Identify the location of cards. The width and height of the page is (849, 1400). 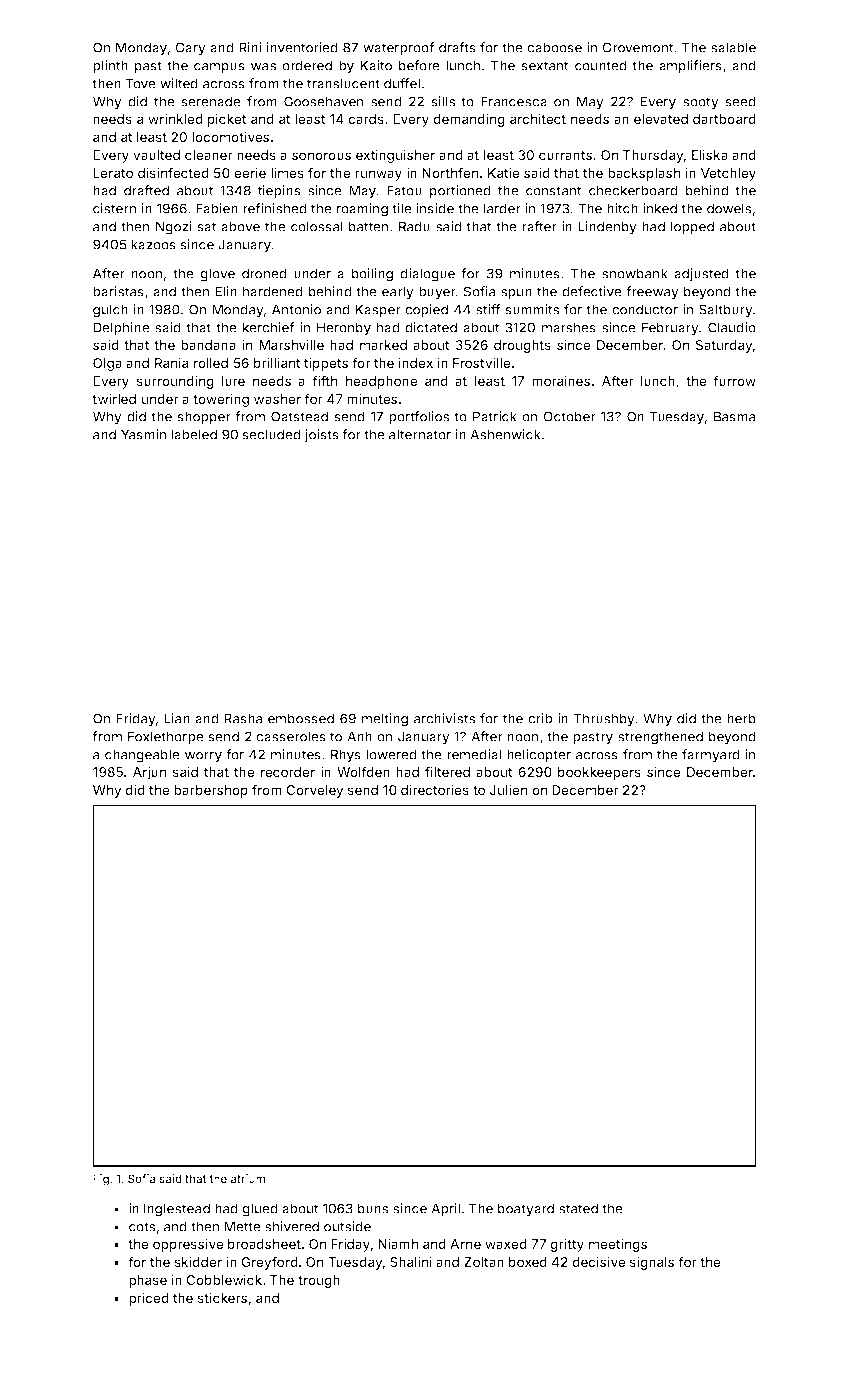
(366, 119).
